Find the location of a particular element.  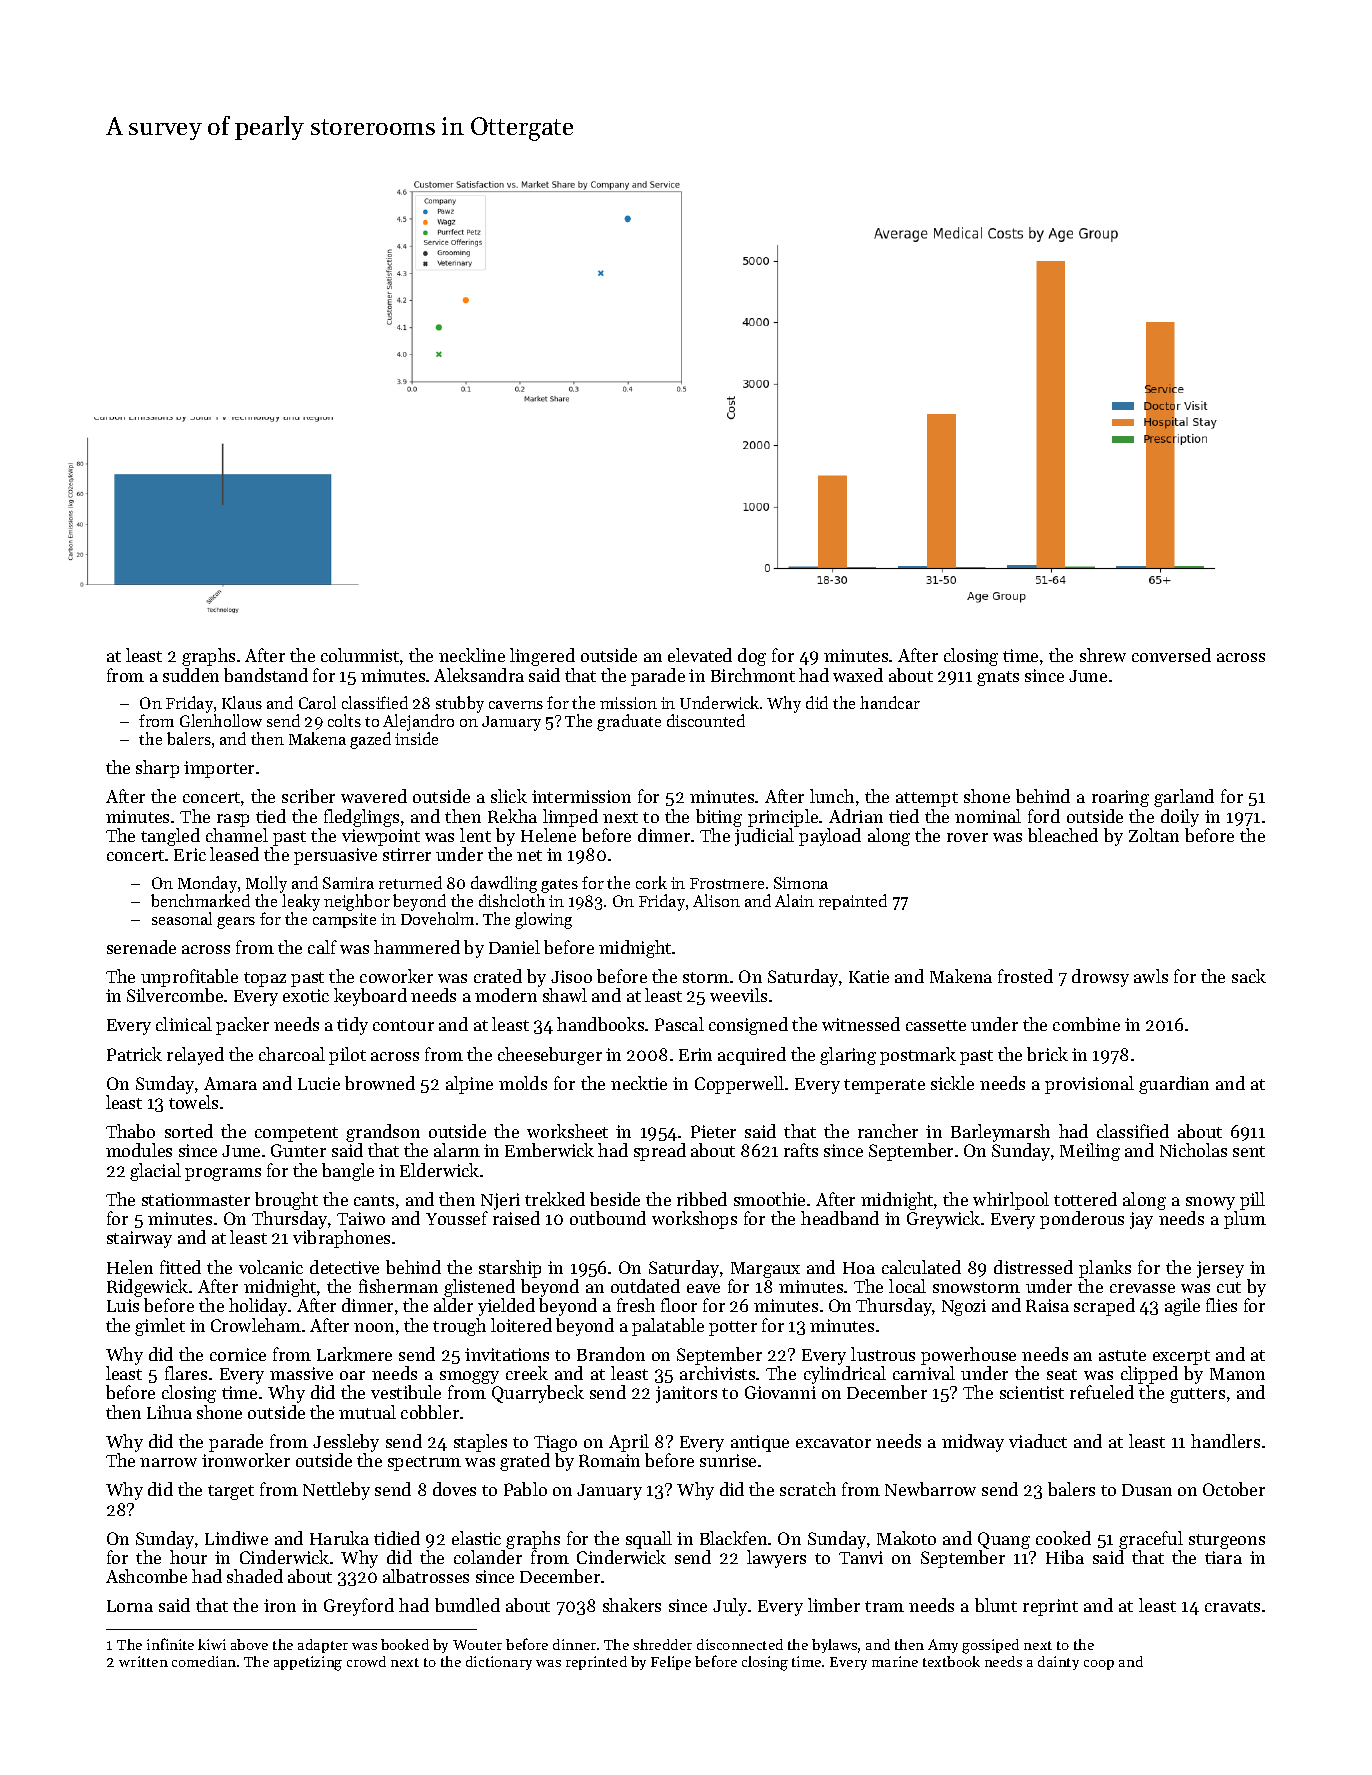

discounted is located at coordinates (706, 720).
